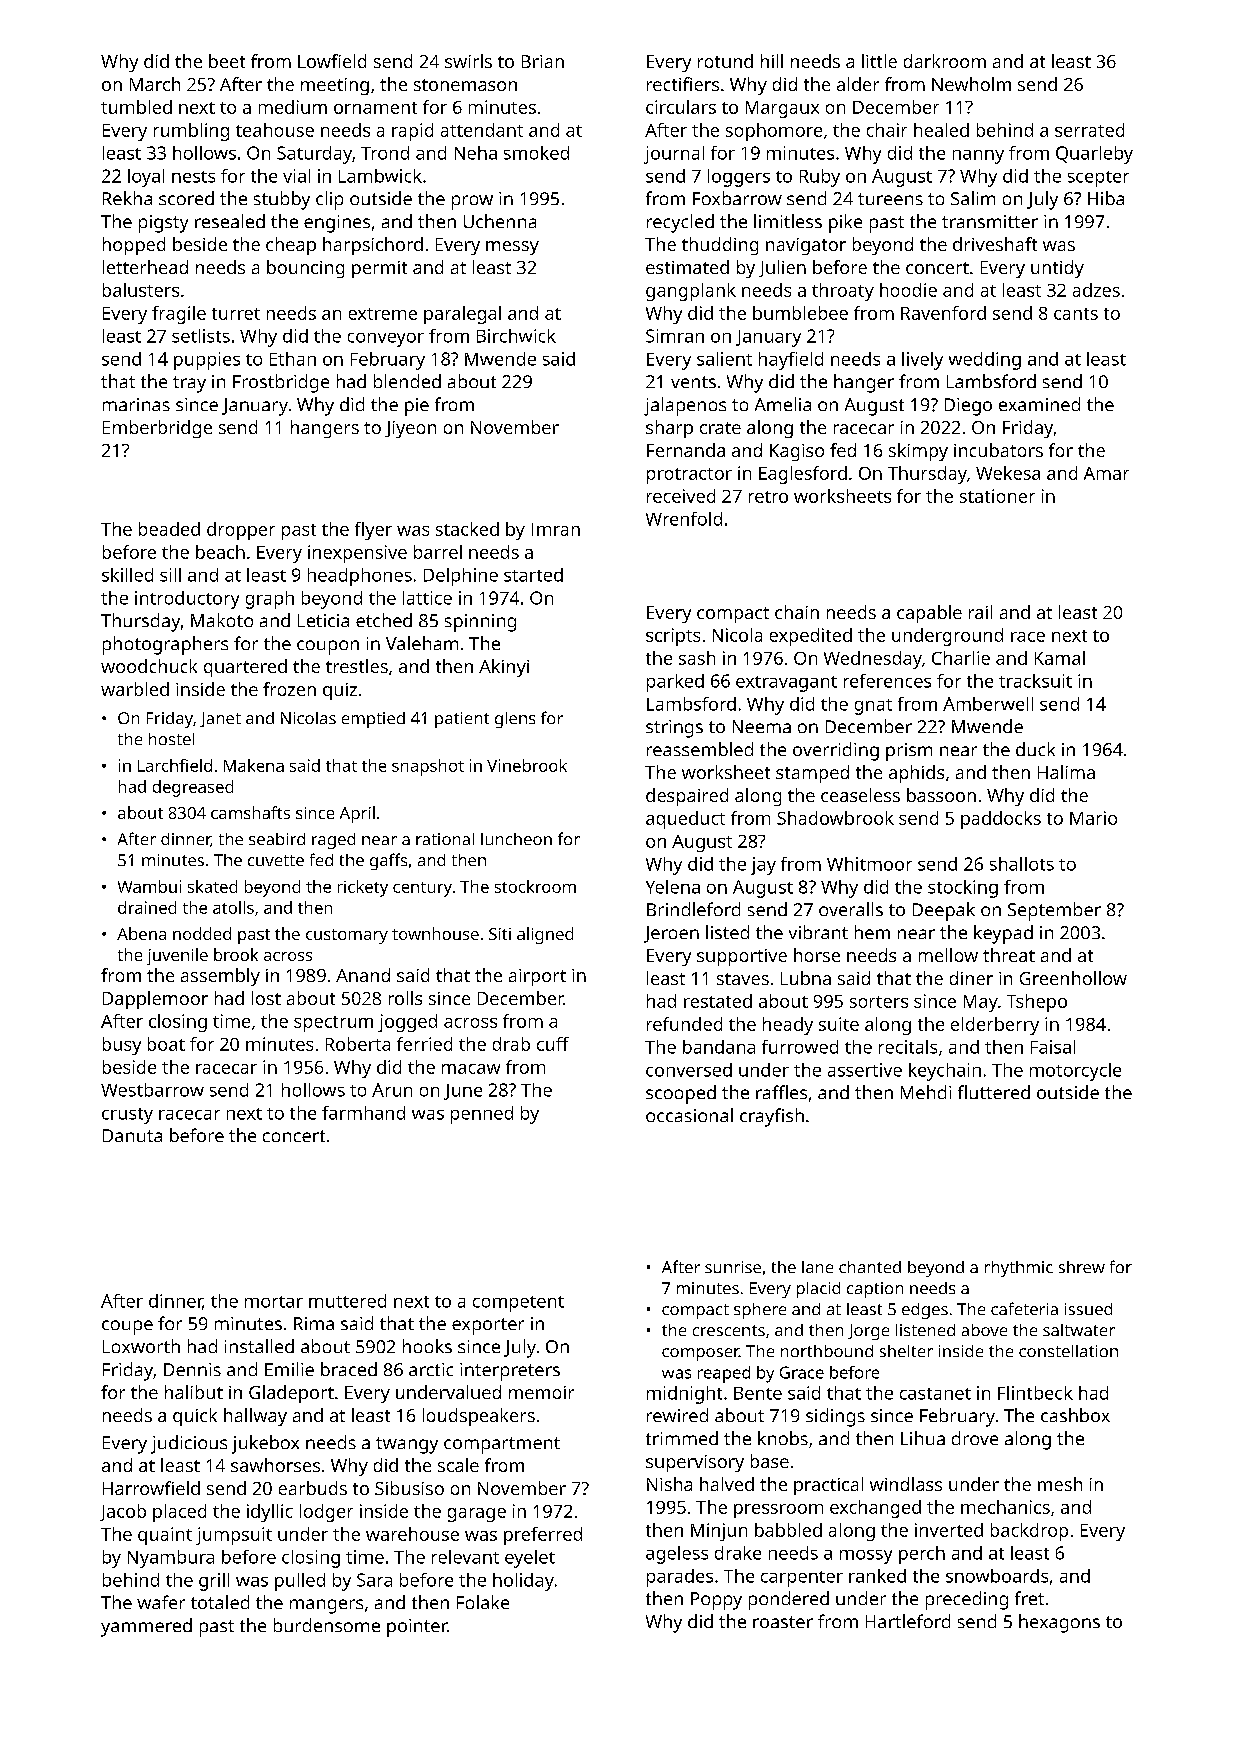  What do you see at coordinates (865, 1070) in the page?
I see `assertive` at bounding box center [865, 1070].
